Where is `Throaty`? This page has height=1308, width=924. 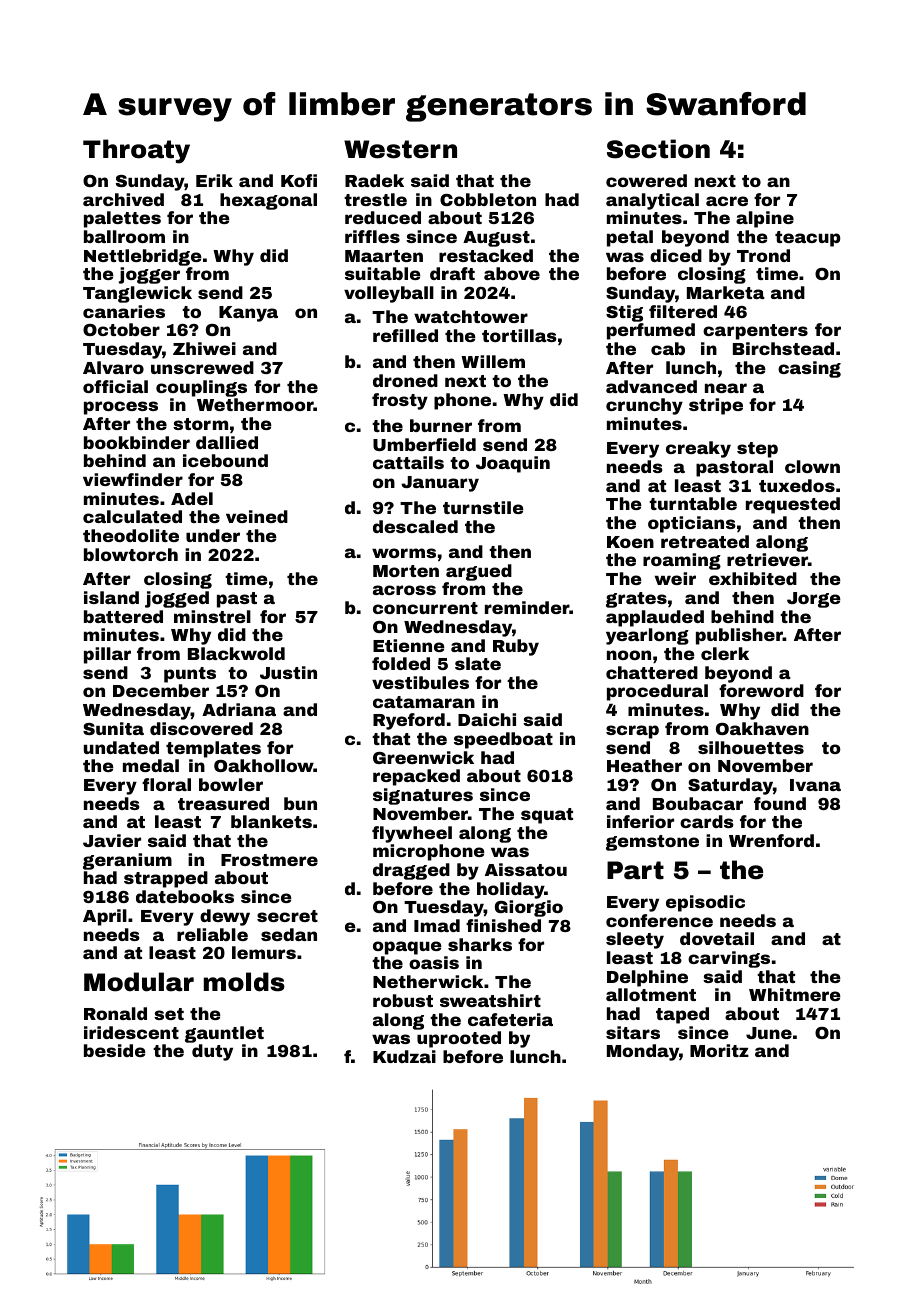
Throaty is located at coordinates (136, 151).
